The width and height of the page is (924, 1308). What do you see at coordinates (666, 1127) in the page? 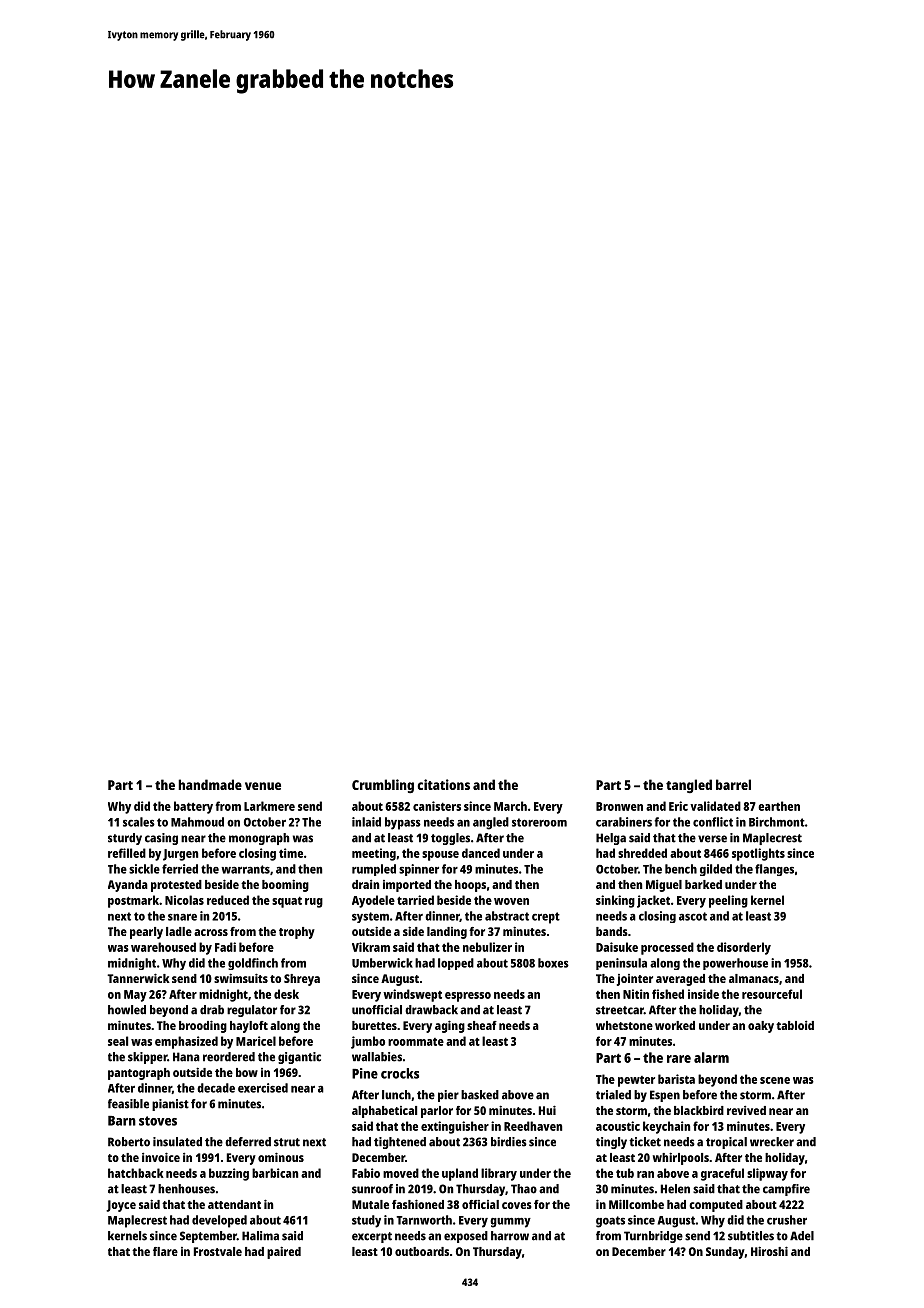
I see `keychain` at bounding box center [666, 1127].
